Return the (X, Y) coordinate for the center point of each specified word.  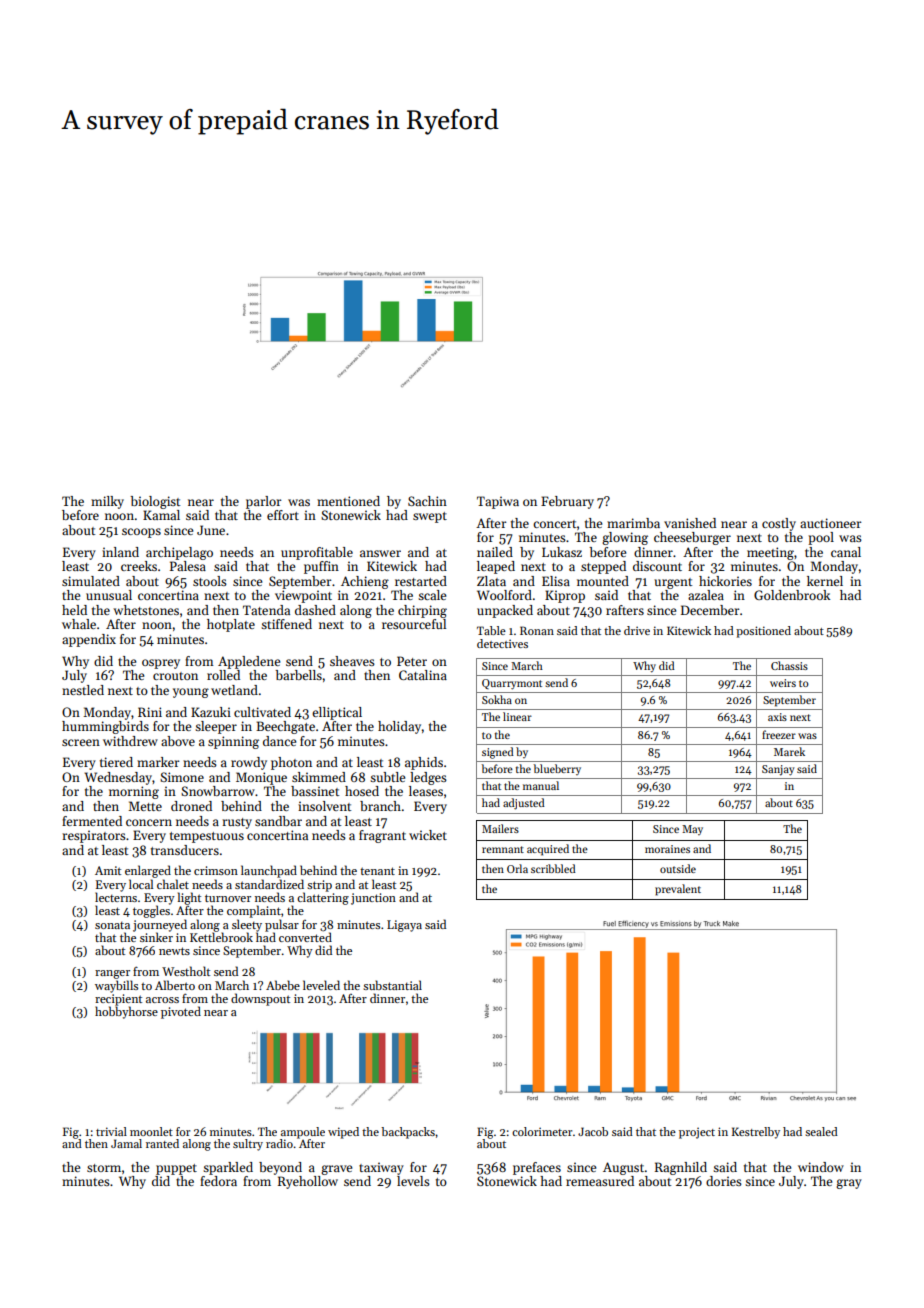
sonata (112, 925)
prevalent (678, 890)
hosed (362, 791)
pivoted (181, 1012)
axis (777, 717)
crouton (175, 676)
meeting (770, 553)
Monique (261, 778)
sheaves (352, 661)
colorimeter (542, 1131)
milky (107, 502)
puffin (321, 567)
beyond (280, 1168)
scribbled (553, 868)
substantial (392, 985)
